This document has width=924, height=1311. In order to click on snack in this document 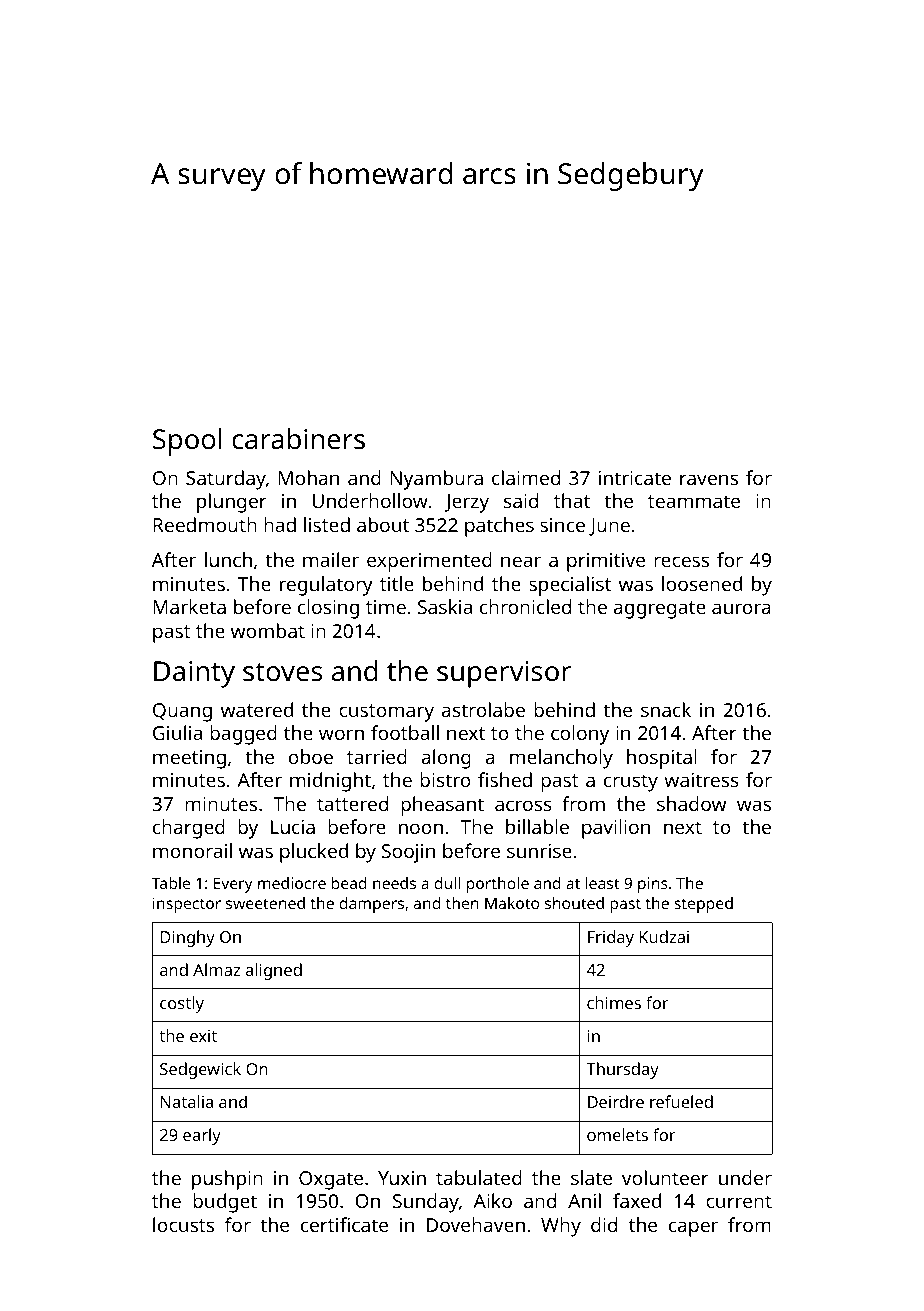, I will do `click(666, 709)`.
